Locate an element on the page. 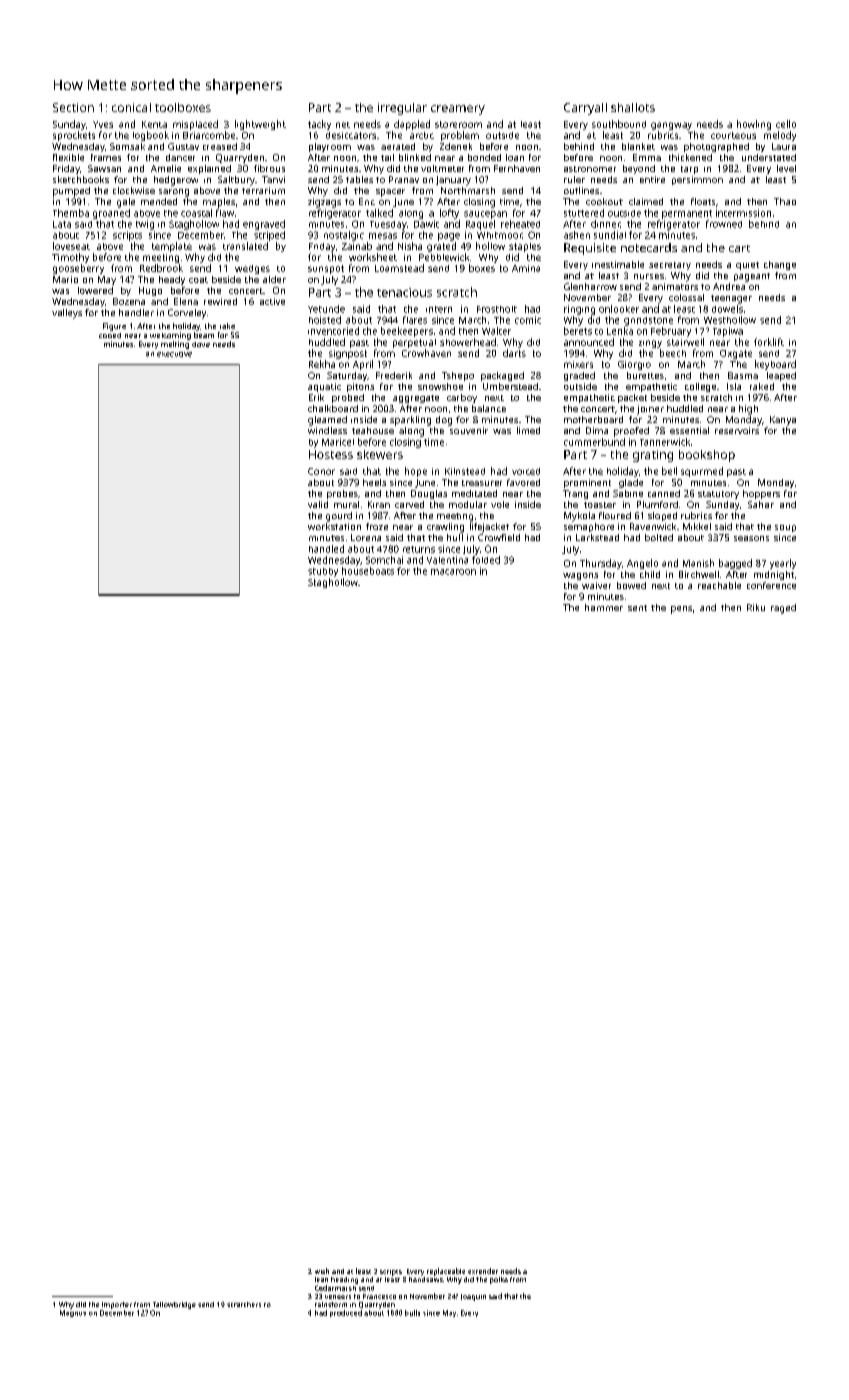  Magnus is located at coordinates (73, 1313).
